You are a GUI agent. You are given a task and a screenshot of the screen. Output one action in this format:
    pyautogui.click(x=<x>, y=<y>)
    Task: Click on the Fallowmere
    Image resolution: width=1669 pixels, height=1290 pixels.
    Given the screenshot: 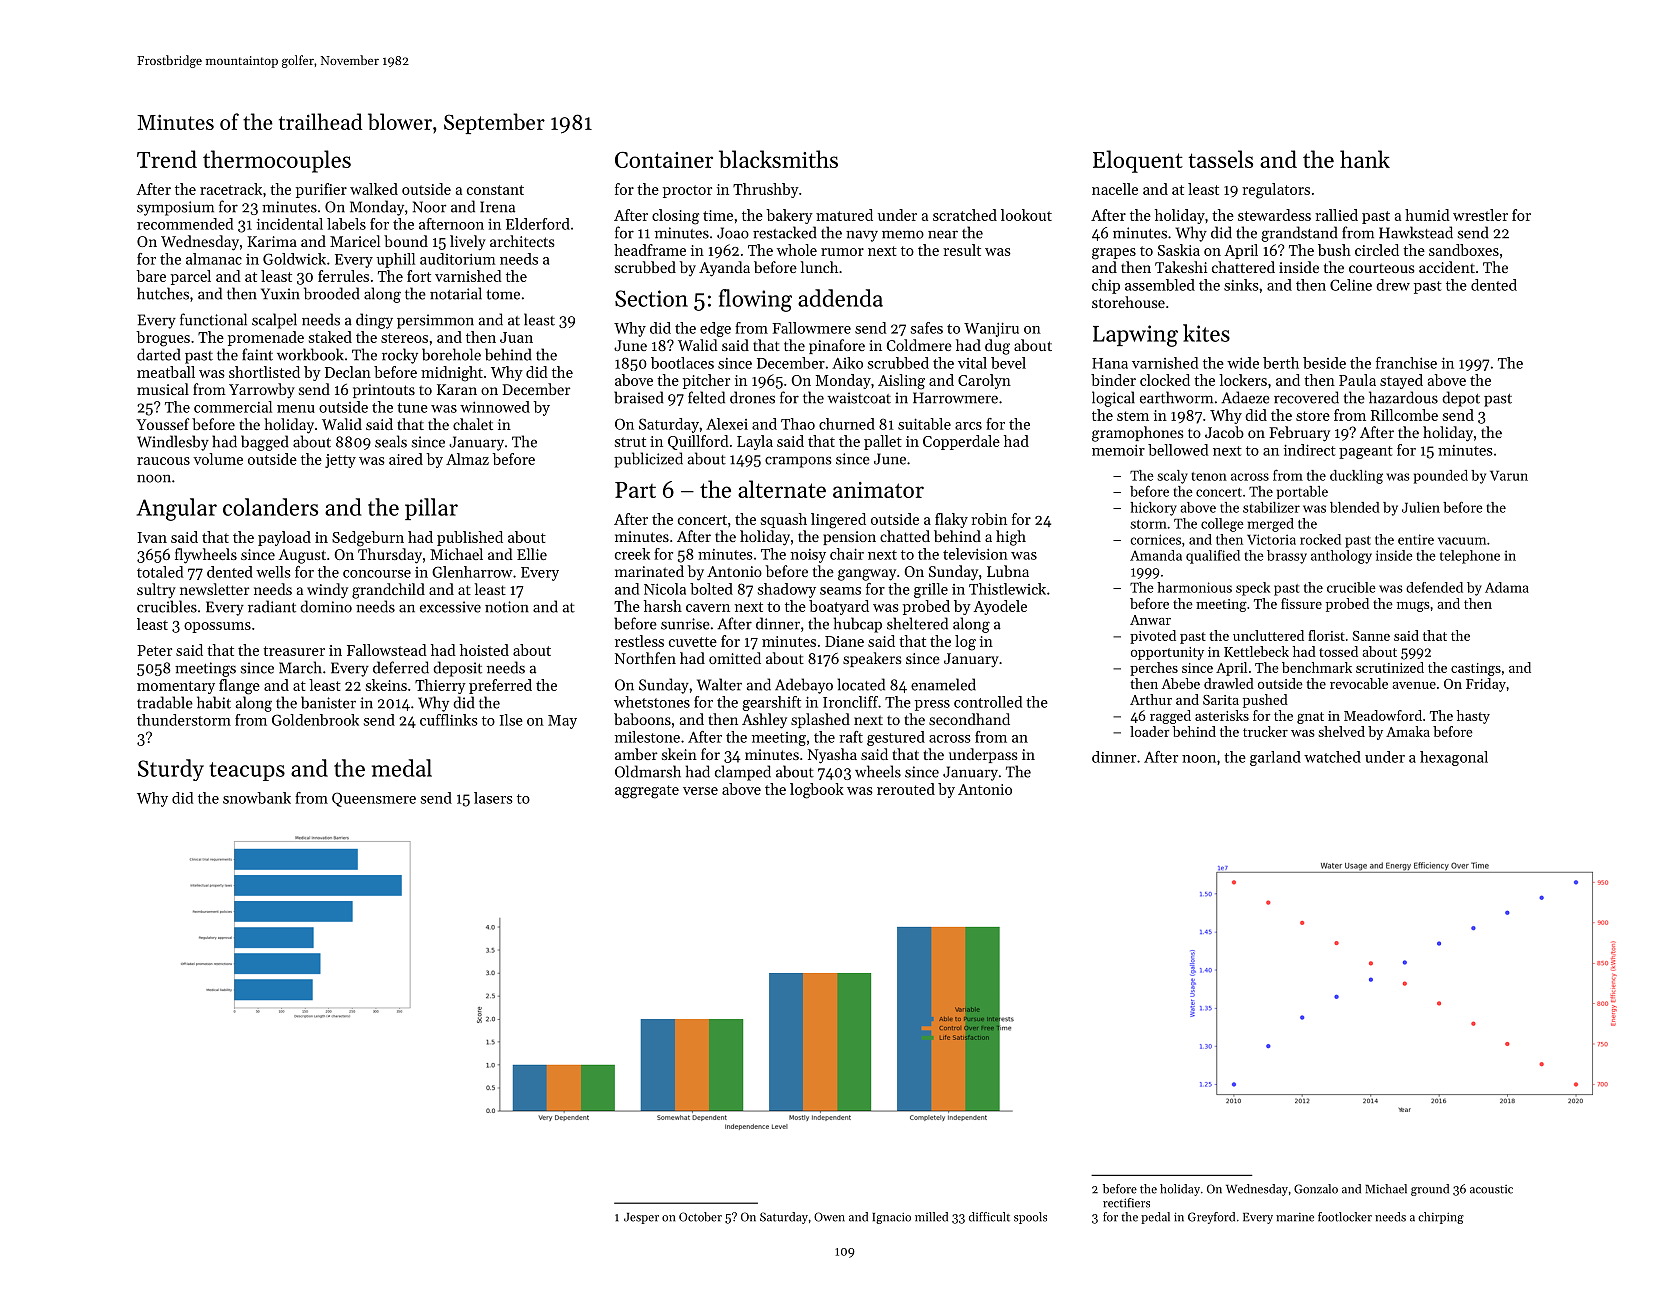 What is the action you would take?
    pyautogui.click(x=811, y=328)
